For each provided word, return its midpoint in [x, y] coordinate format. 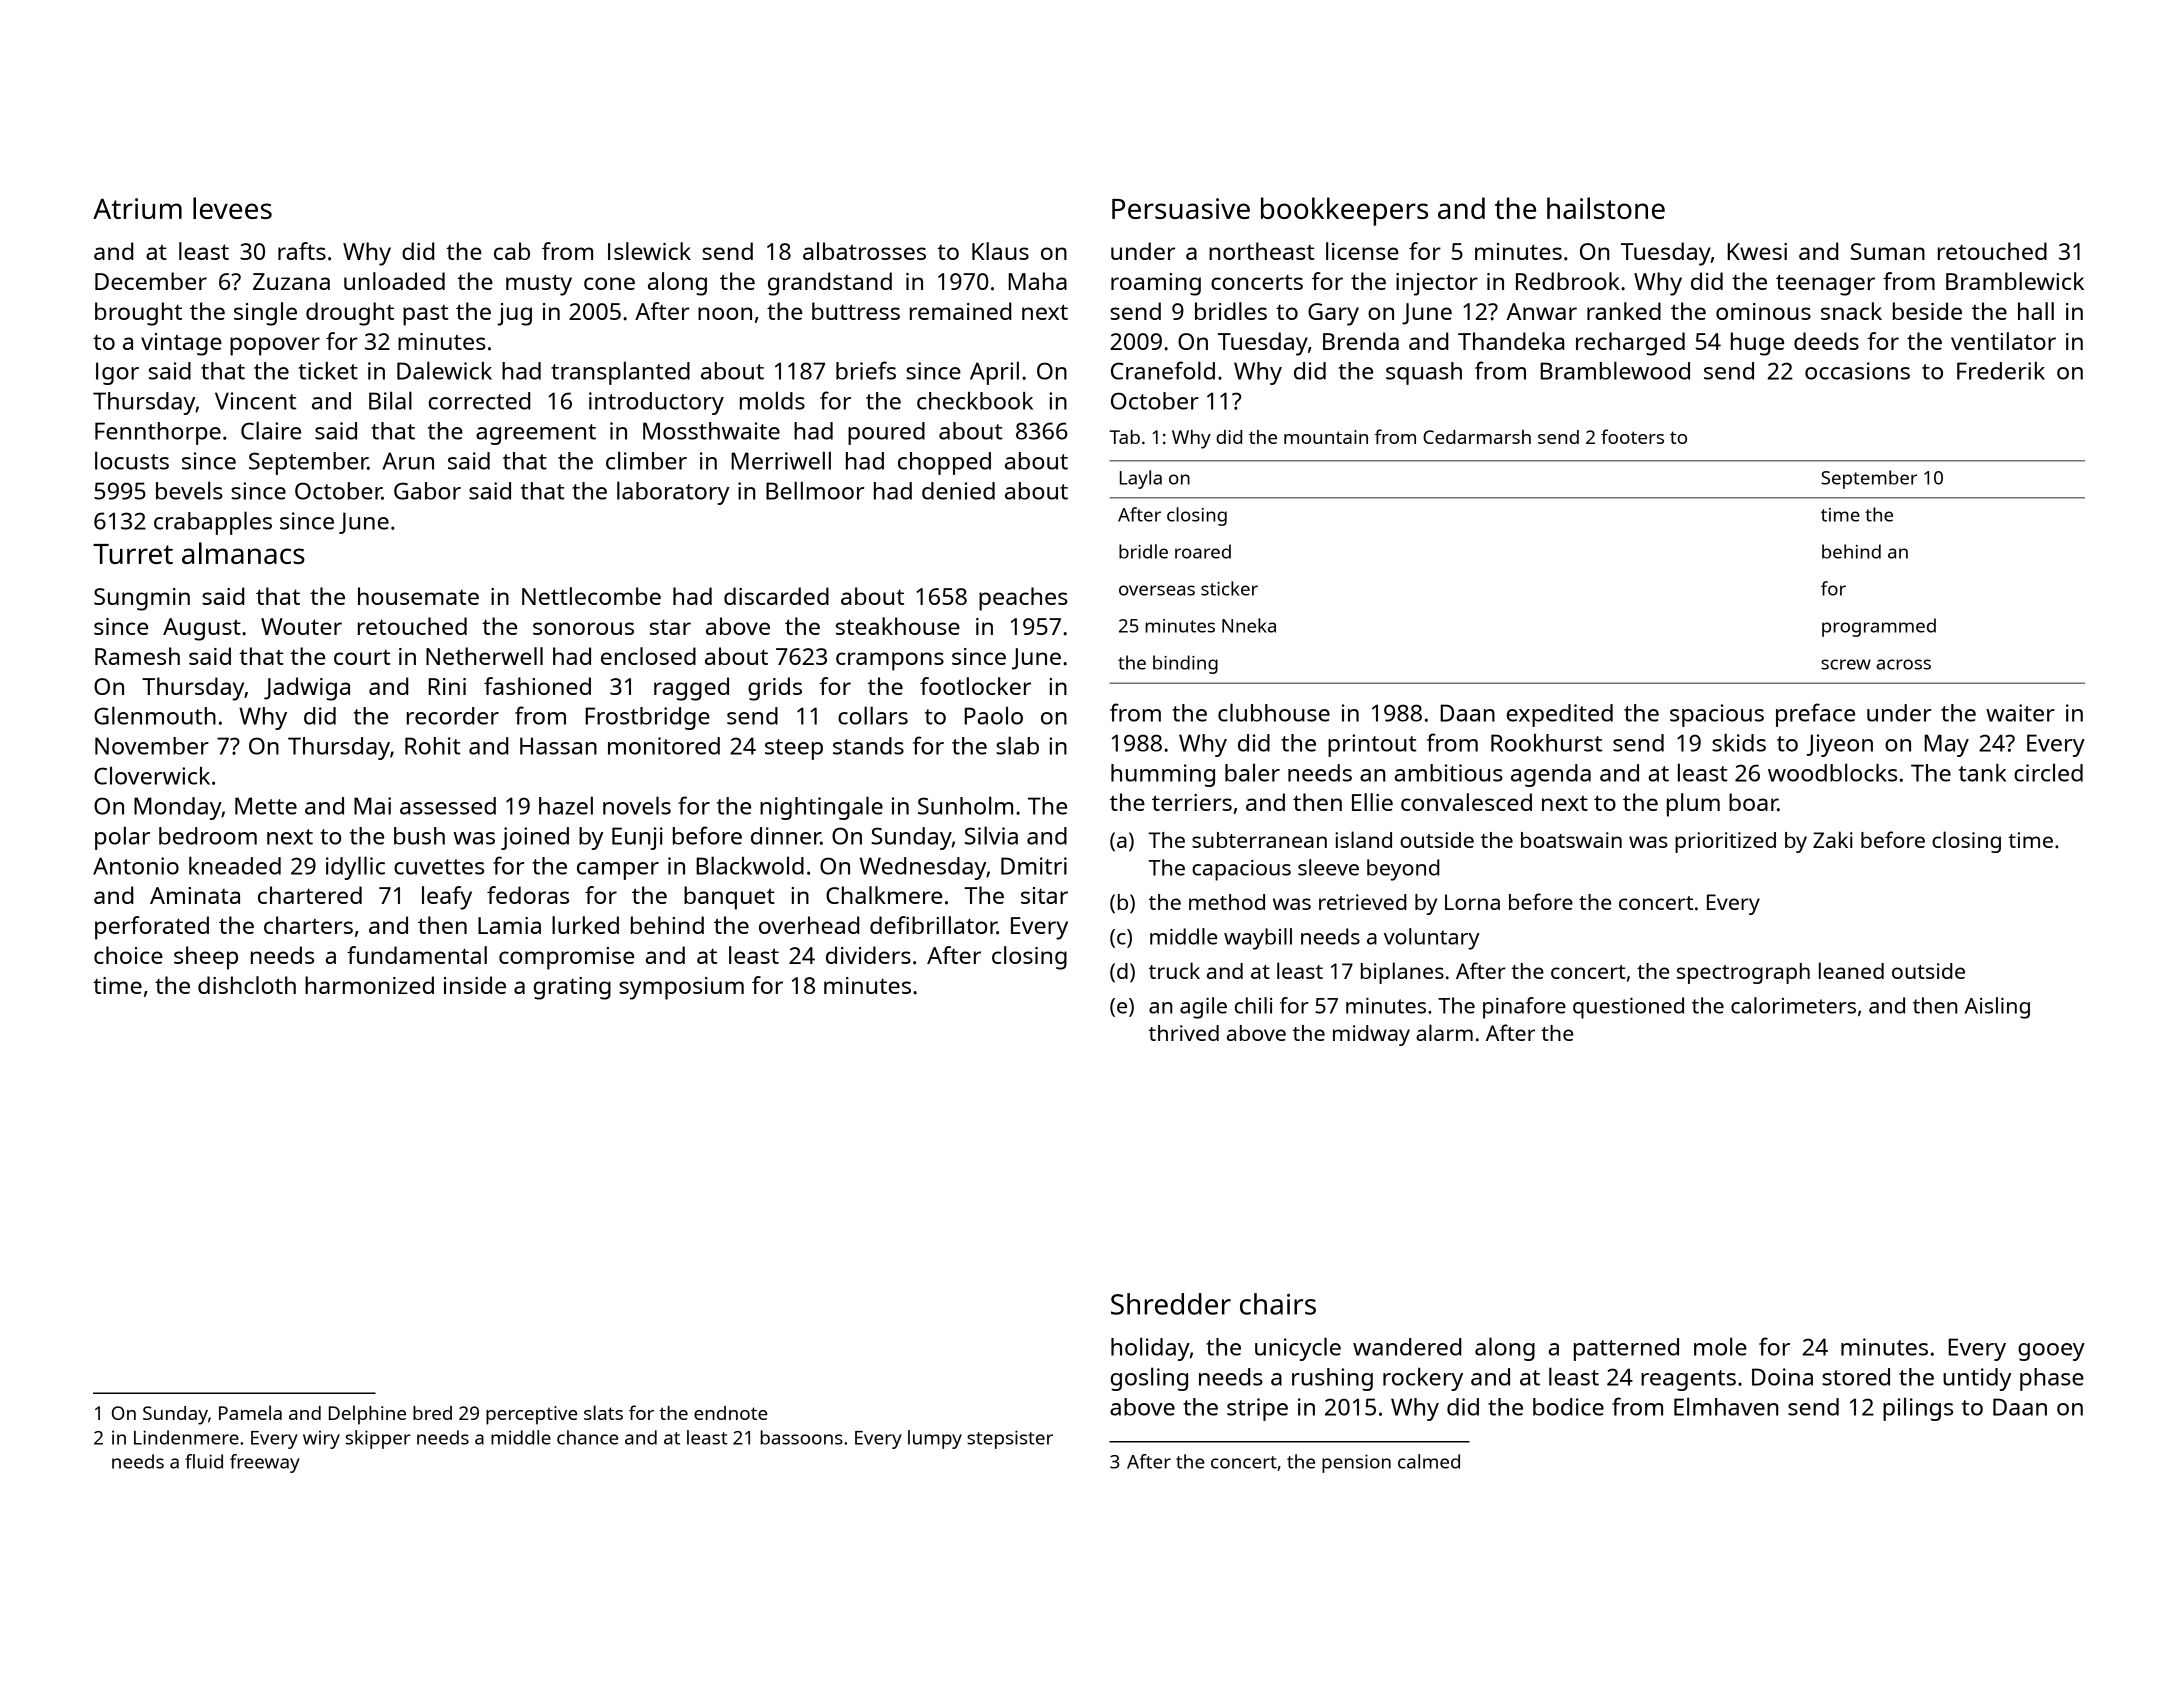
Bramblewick [2015, 281]
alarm [1444, 1032]
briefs [866, 370]
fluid [204, 1461]
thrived [1184, 1033]
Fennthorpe [158, 433]
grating [572, 988]
